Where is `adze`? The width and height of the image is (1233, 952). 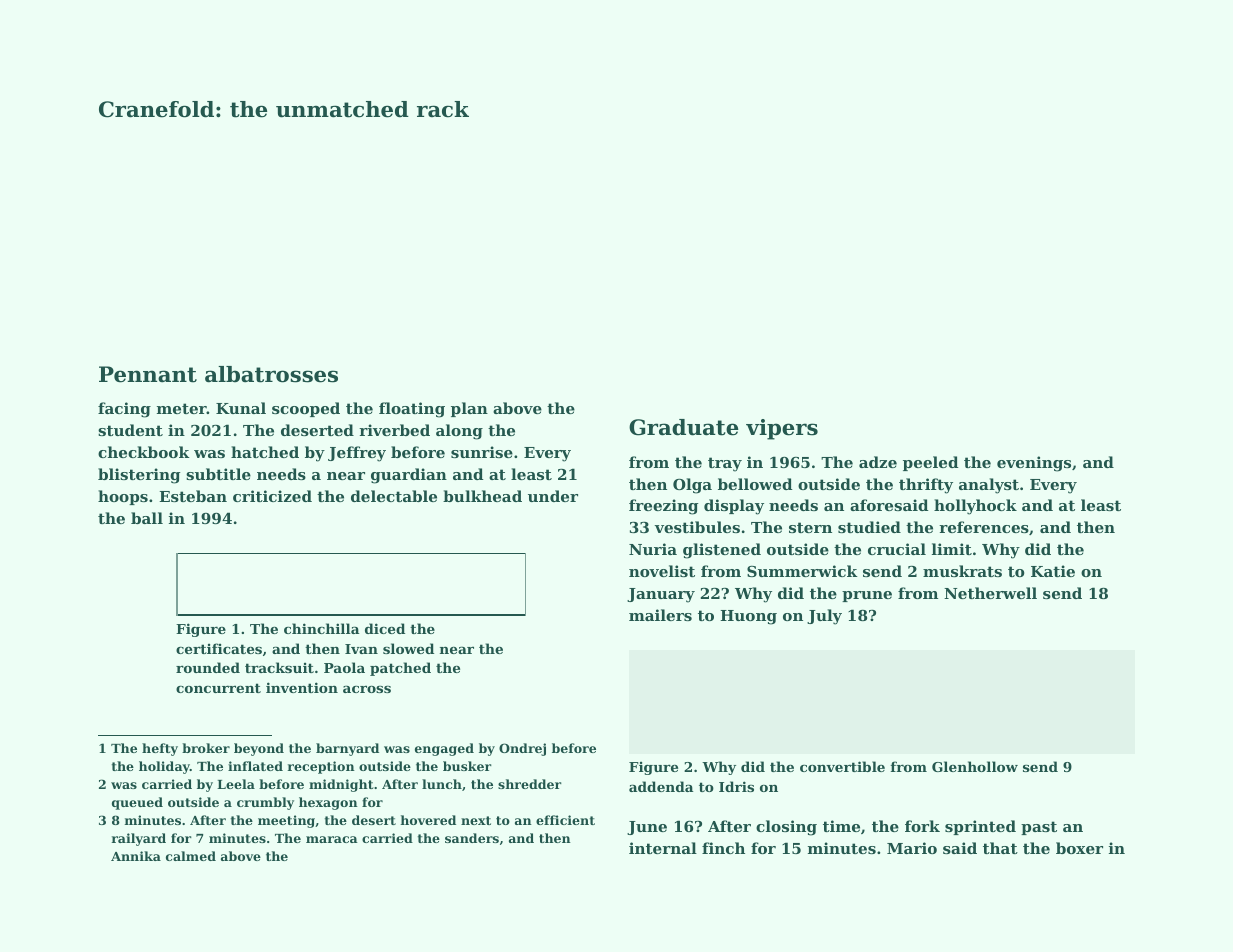 adze is located at coordinates (878, 462).
